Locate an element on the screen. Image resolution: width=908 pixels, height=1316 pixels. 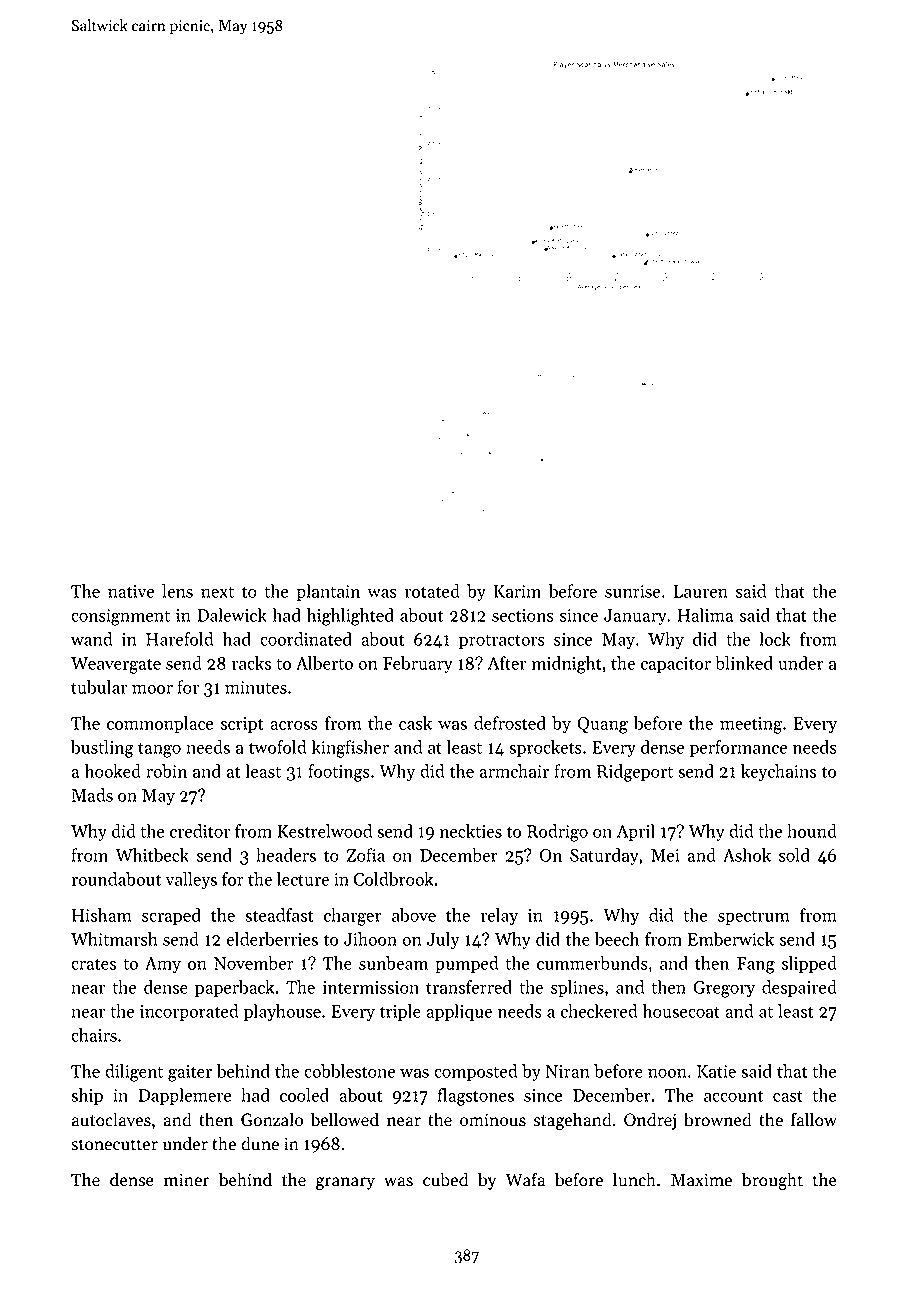
Wafa is located at coordinates (525, 1179).
